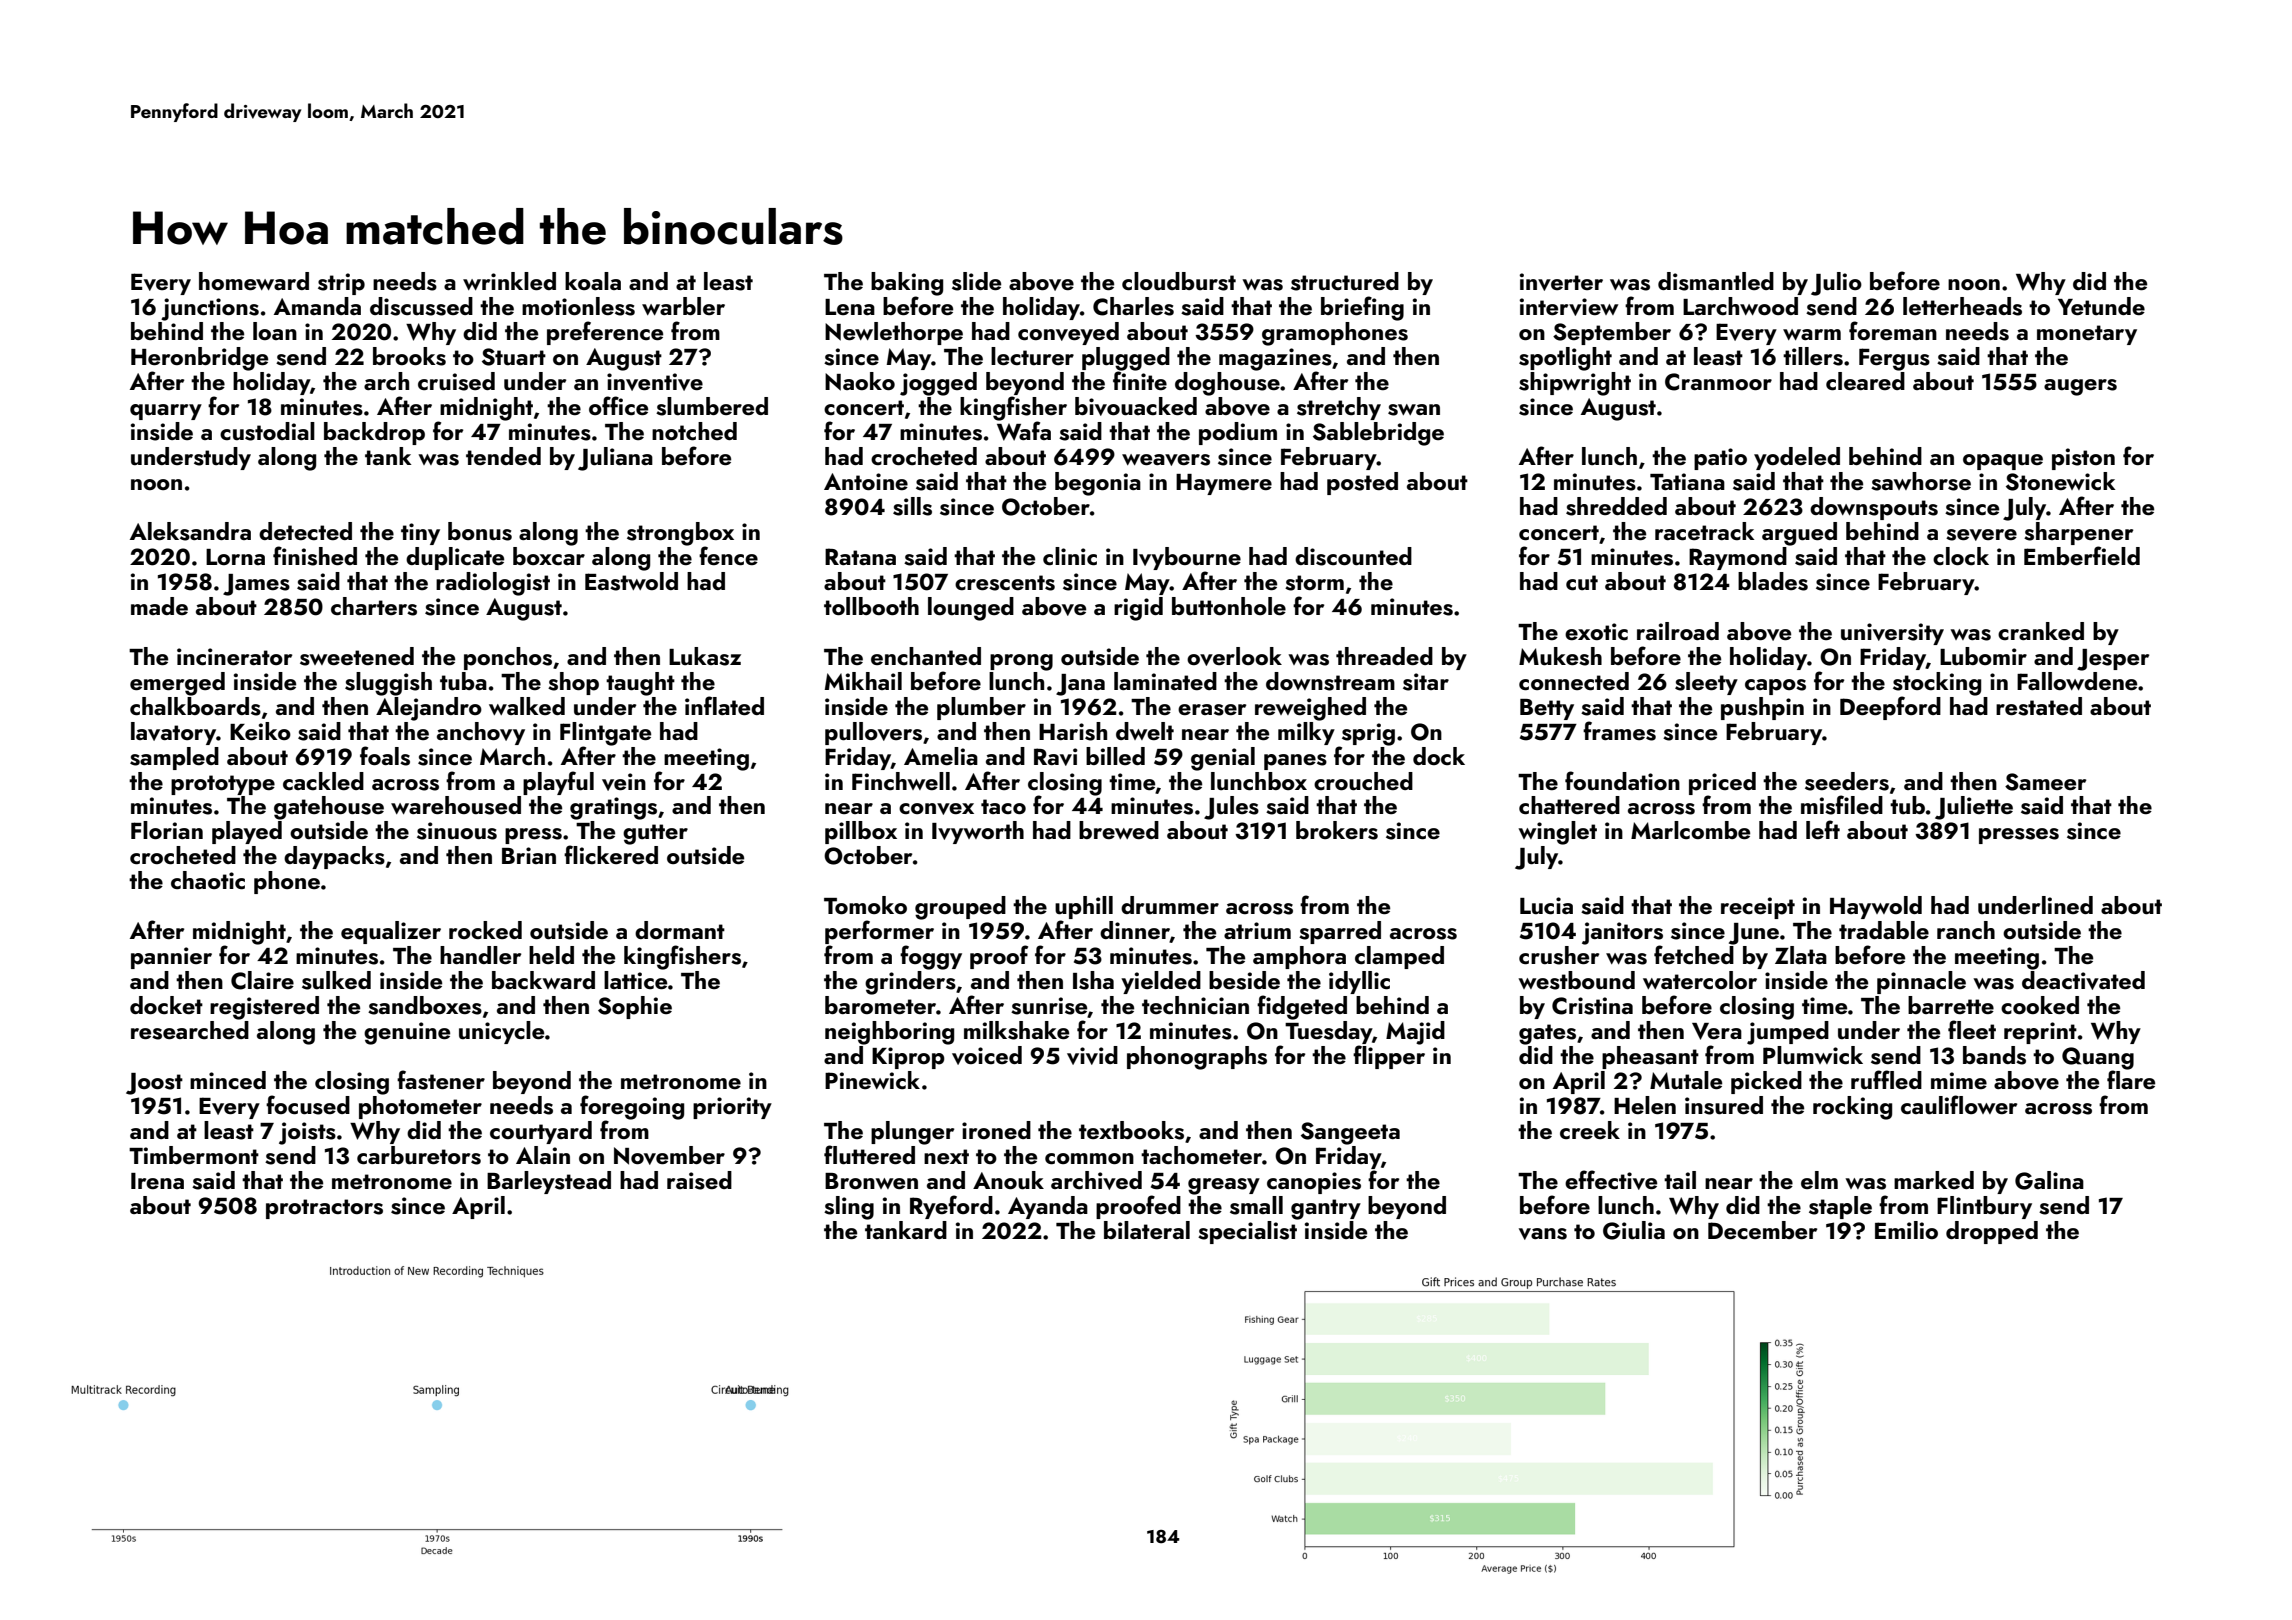 The width and height of the screenshot is (2292, 1620). Describe the element at coordinates (514, 357) in the screenshot. I see `Stuart` at that location.
